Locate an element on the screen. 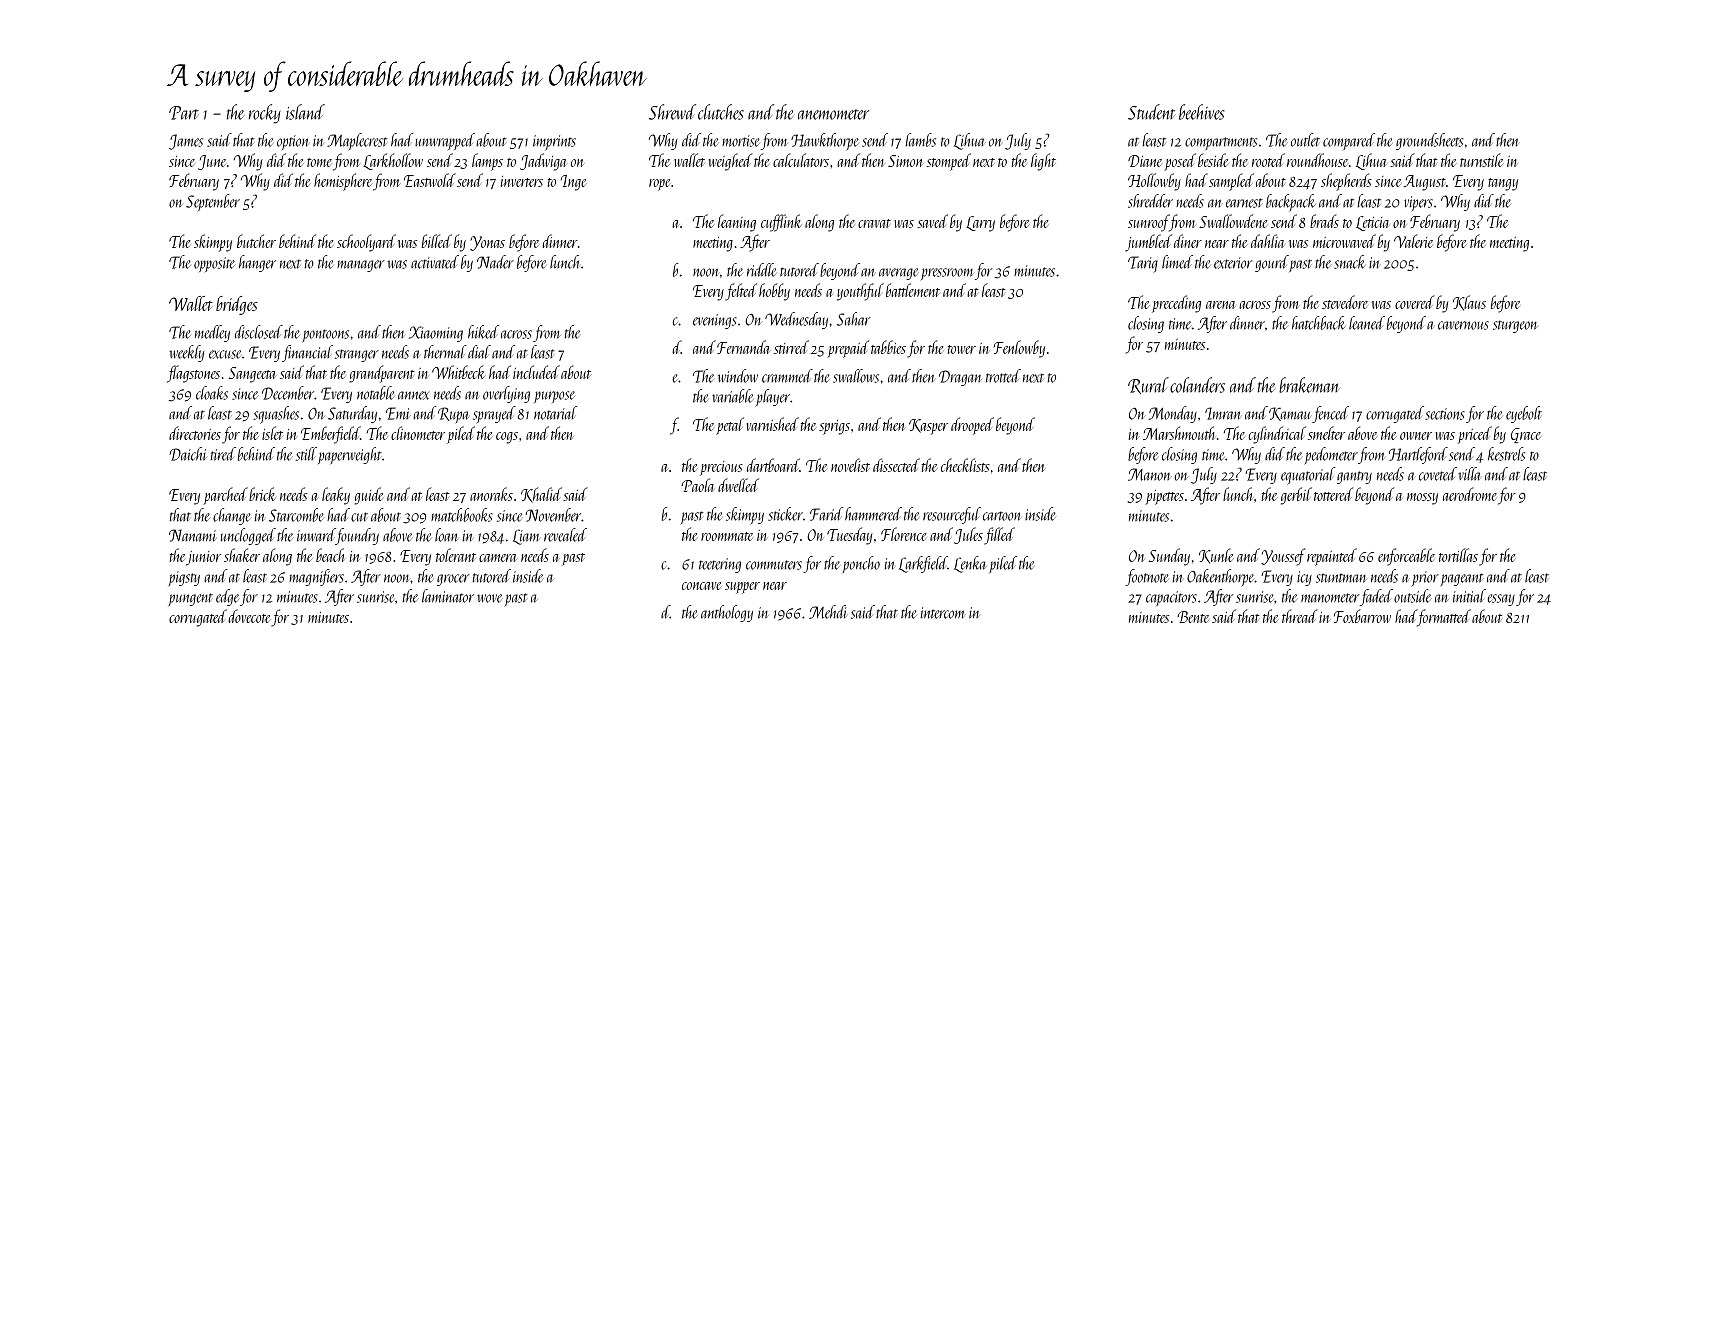 This screenshot has height=1331, width=1722. clutches is located at coordinates (721, 112).
